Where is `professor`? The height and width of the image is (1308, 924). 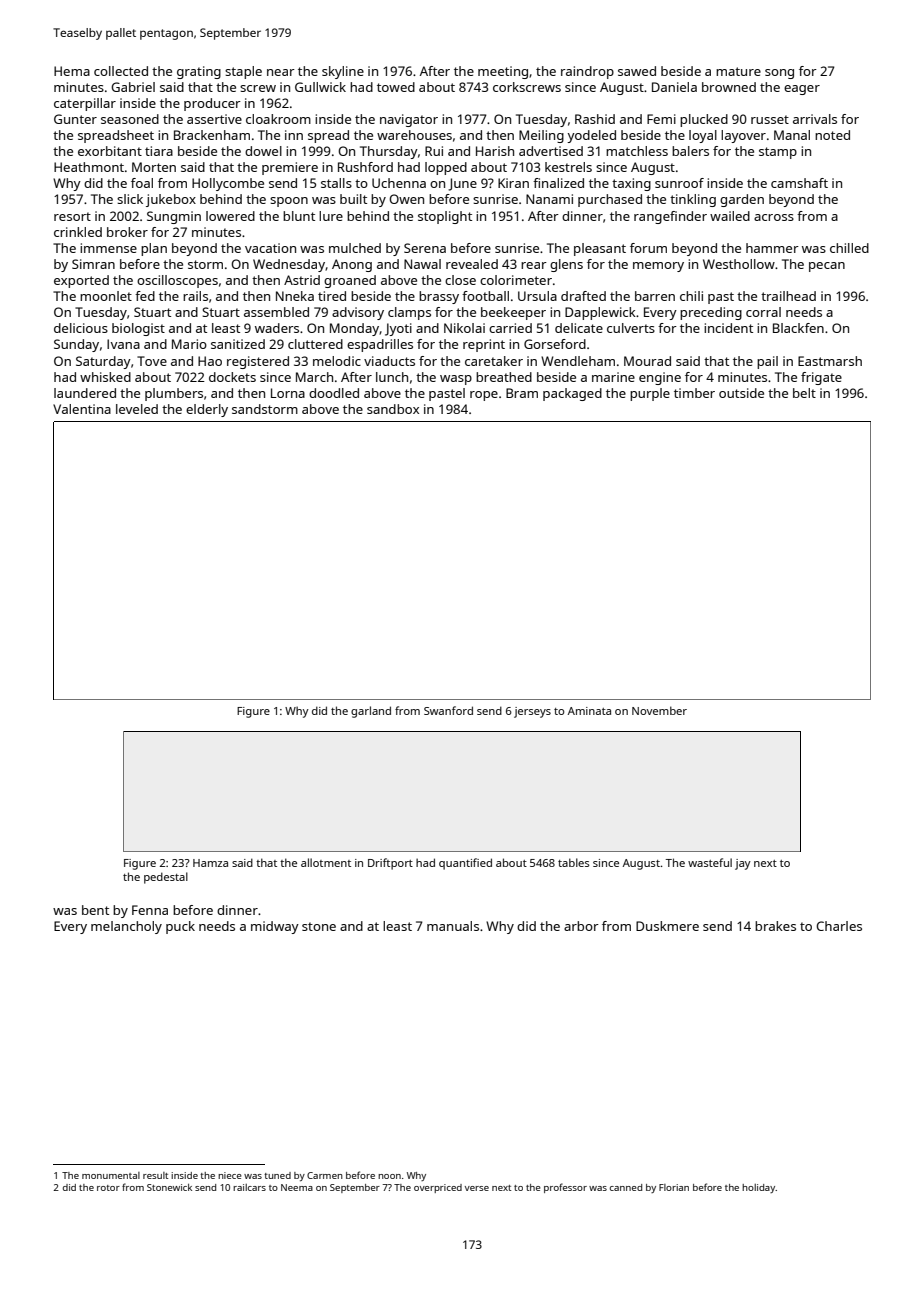
professor is located at coordinates (565, 1188).
